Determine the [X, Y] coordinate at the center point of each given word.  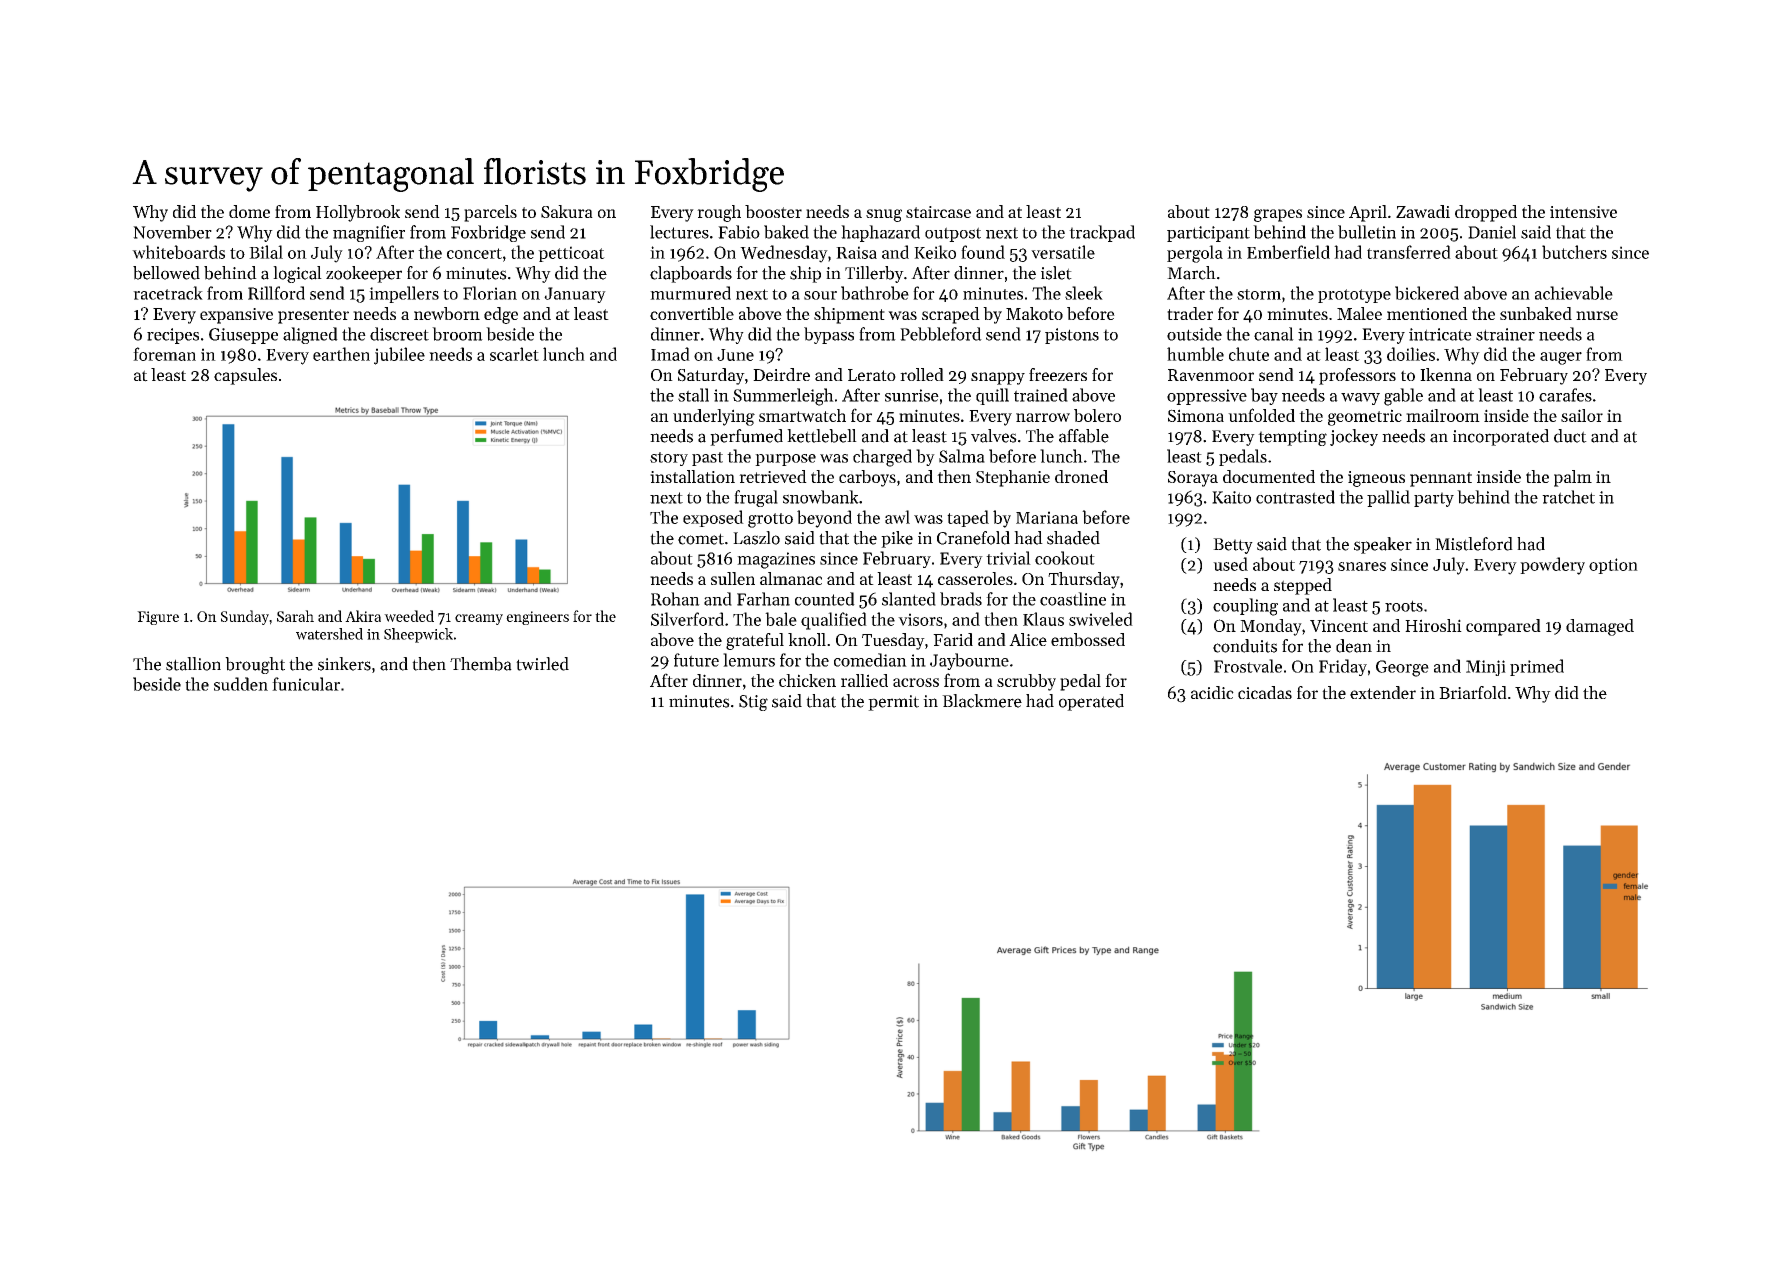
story [669, 459]
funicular [306, 684]
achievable [1574, 293]
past [707, 459]
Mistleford [1474, 544]
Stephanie [1013, 478]
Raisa [856, 252]
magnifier [369, 233]
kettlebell [822, 436]
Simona [1196, 415]
